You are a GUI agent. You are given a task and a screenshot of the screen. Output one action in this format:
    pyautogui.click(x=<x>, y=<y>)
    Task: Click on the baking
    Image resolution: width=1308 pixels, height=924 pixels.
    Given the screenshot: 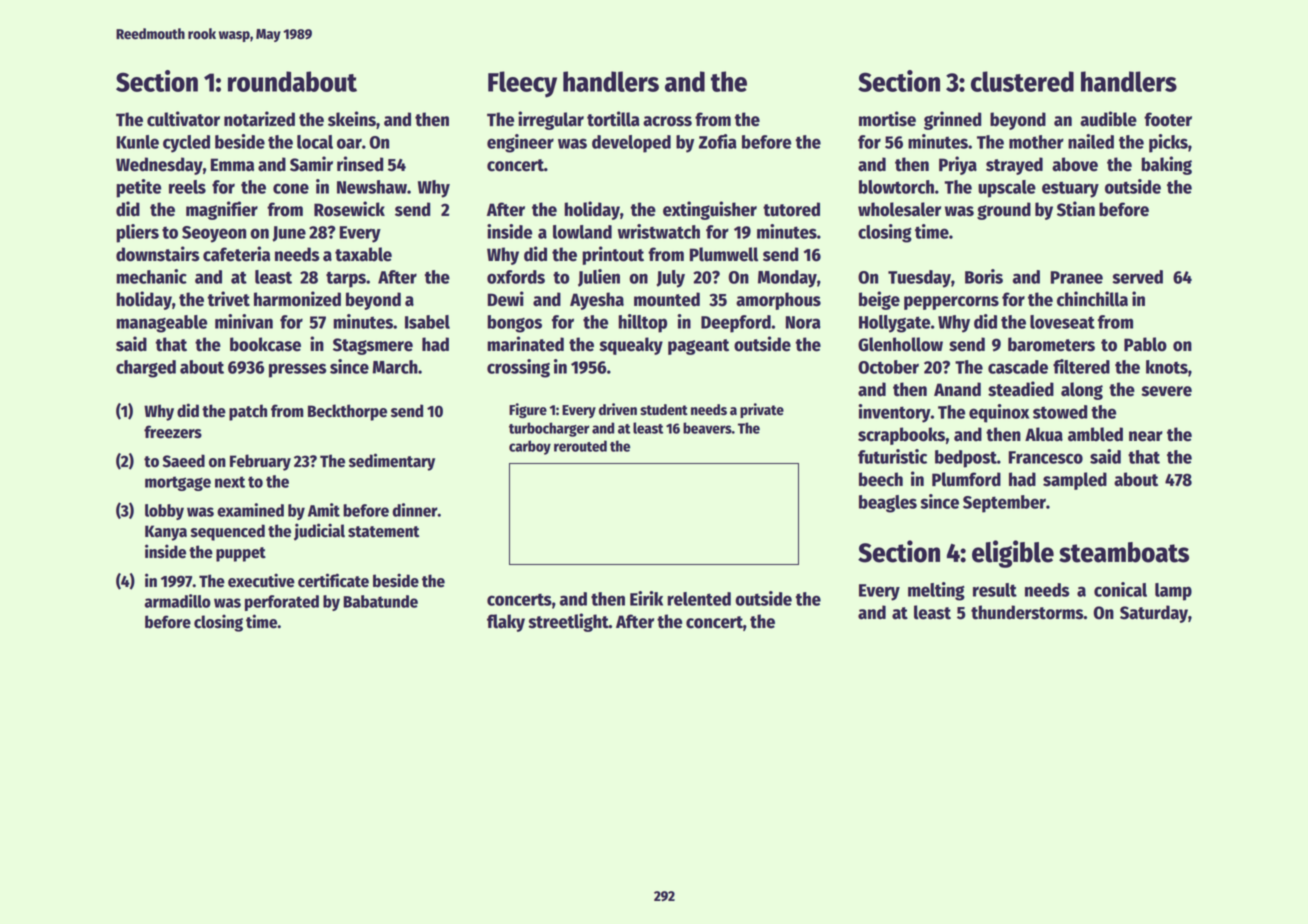 What is the action you would take?
    pyautogui.click(x=1166, y=165)
